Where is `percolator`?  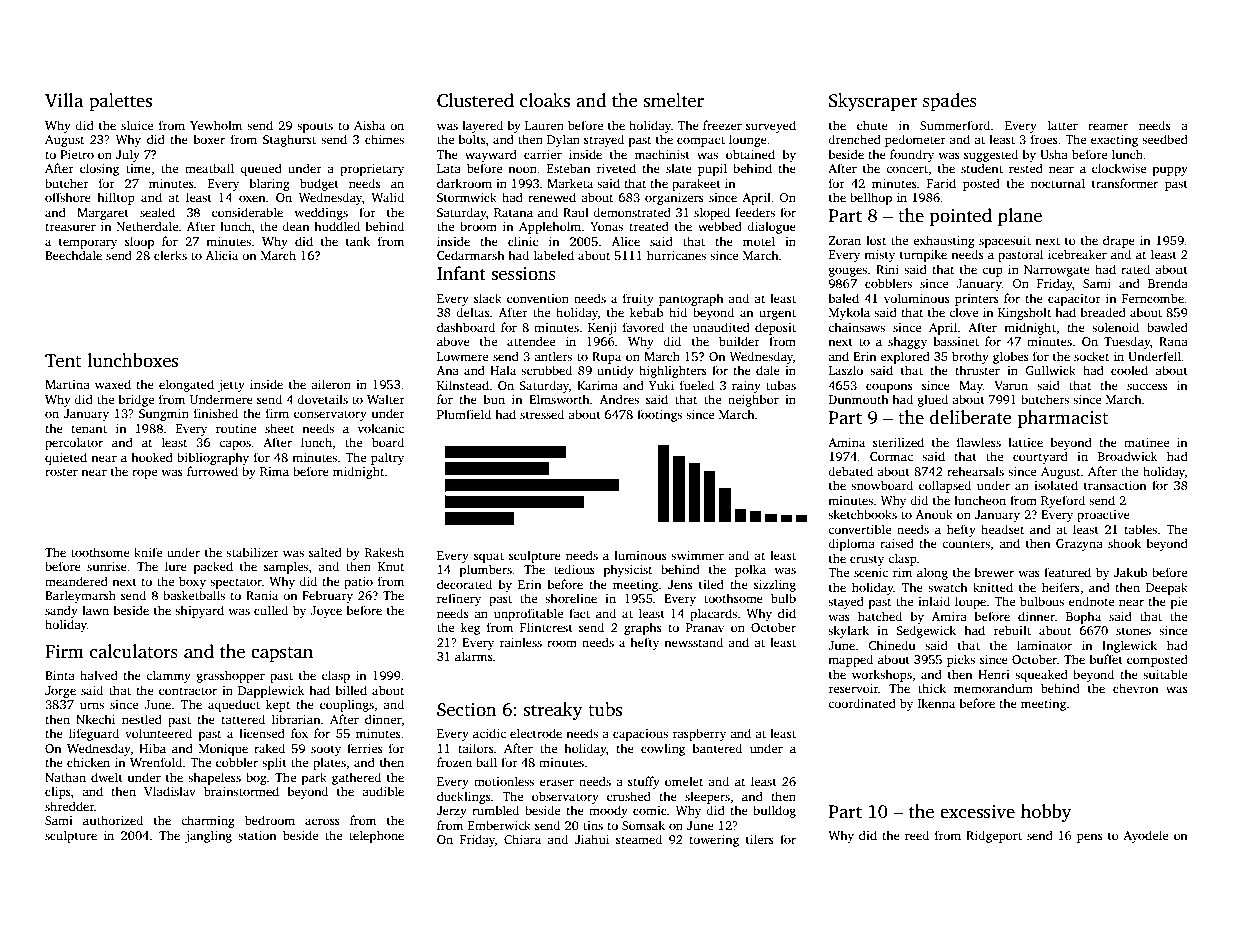 percolator is located at coordinates (74, 443).
